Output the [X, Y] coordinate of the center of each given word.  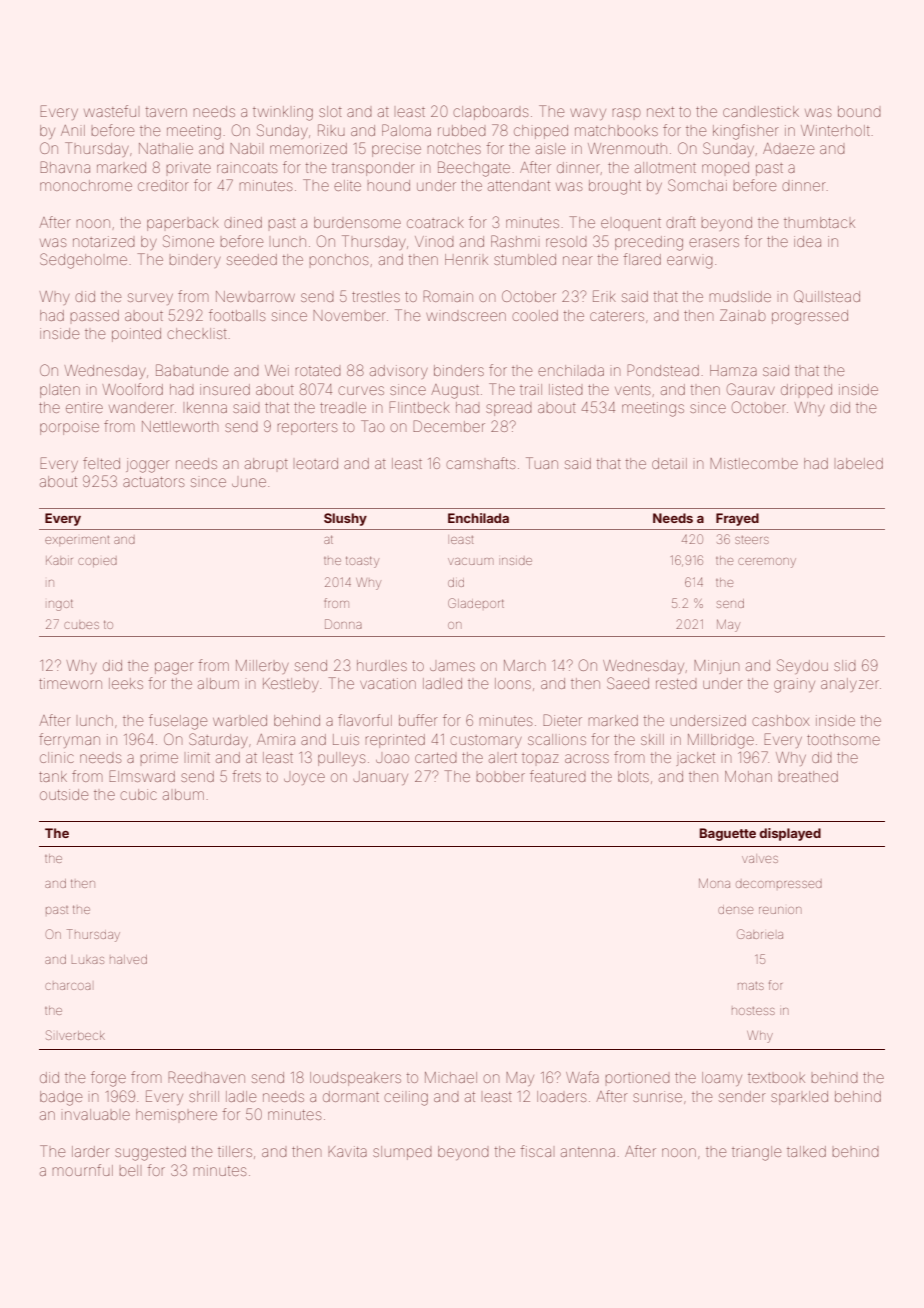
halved [128, 959]
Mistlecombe [754, 463]
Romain [448, 296]
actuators [153, 482]
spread [509, 410]
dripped [806, 389]
